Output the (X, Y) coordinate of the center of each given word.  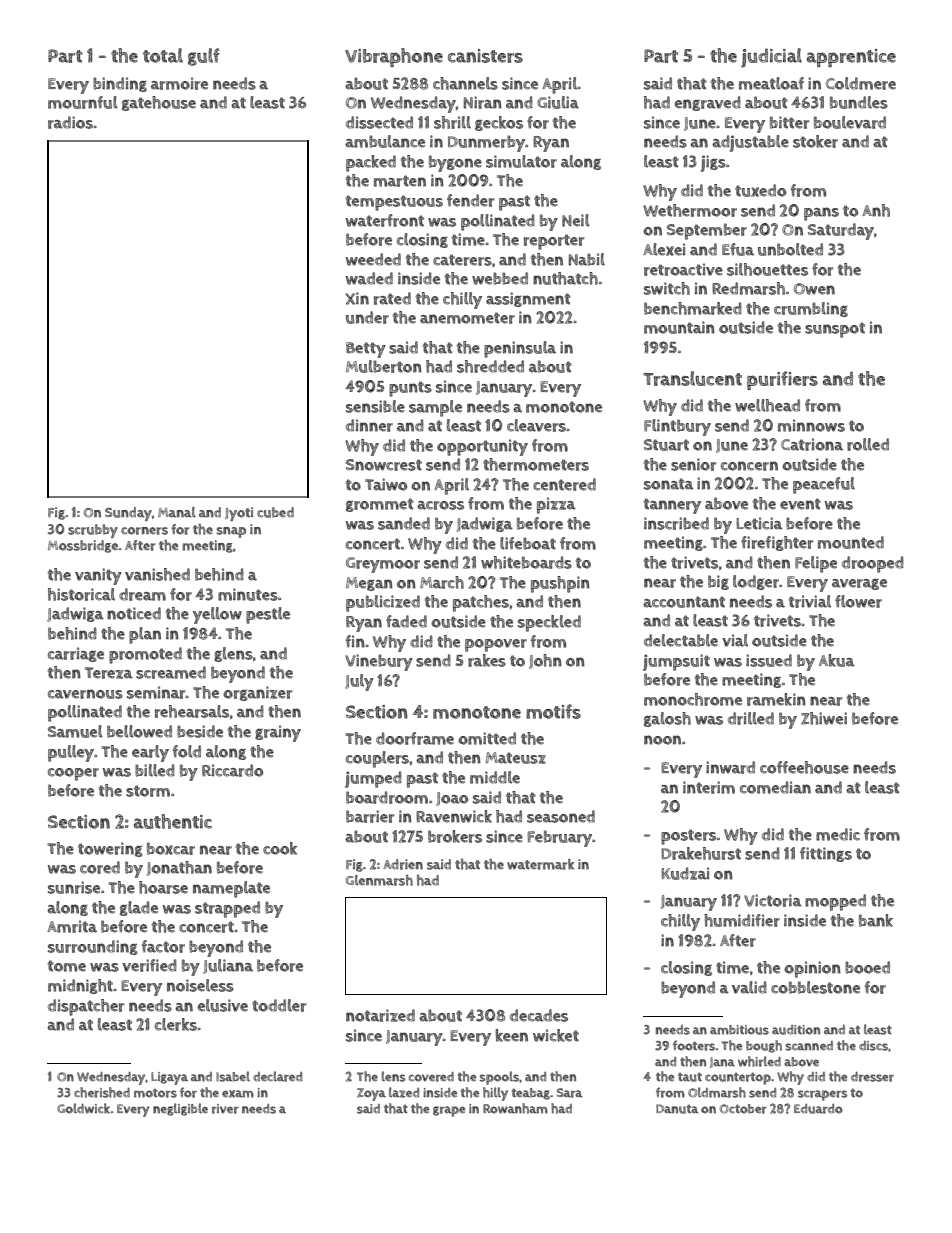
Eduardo (818, 1109)
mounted (851, 542)
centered (564, 484)
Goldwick (83, 1108)
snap (231, 532)
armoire (179, 83)
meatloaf (771, 83)
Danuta (677, 1109)
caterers (462, 260)
